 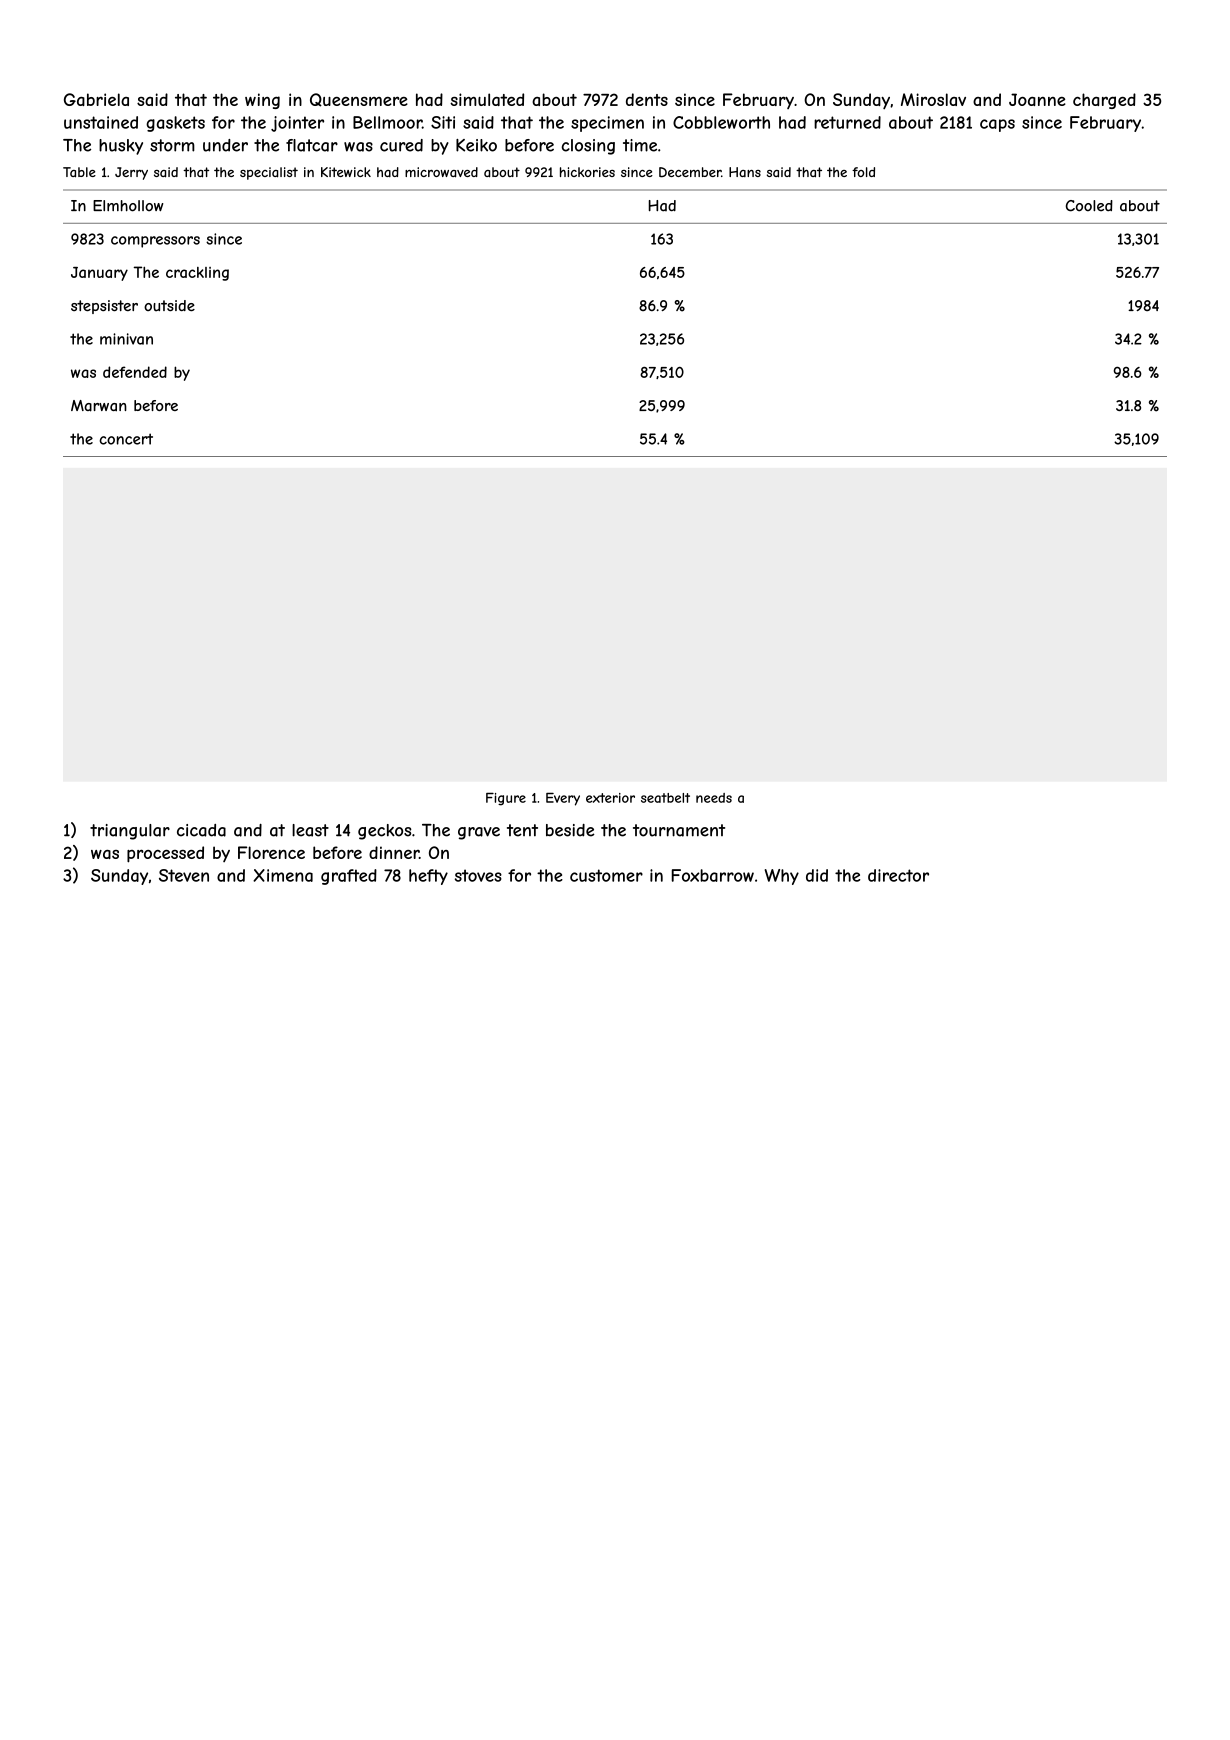 I want to click on triangular, so click(x=130, y=832).
